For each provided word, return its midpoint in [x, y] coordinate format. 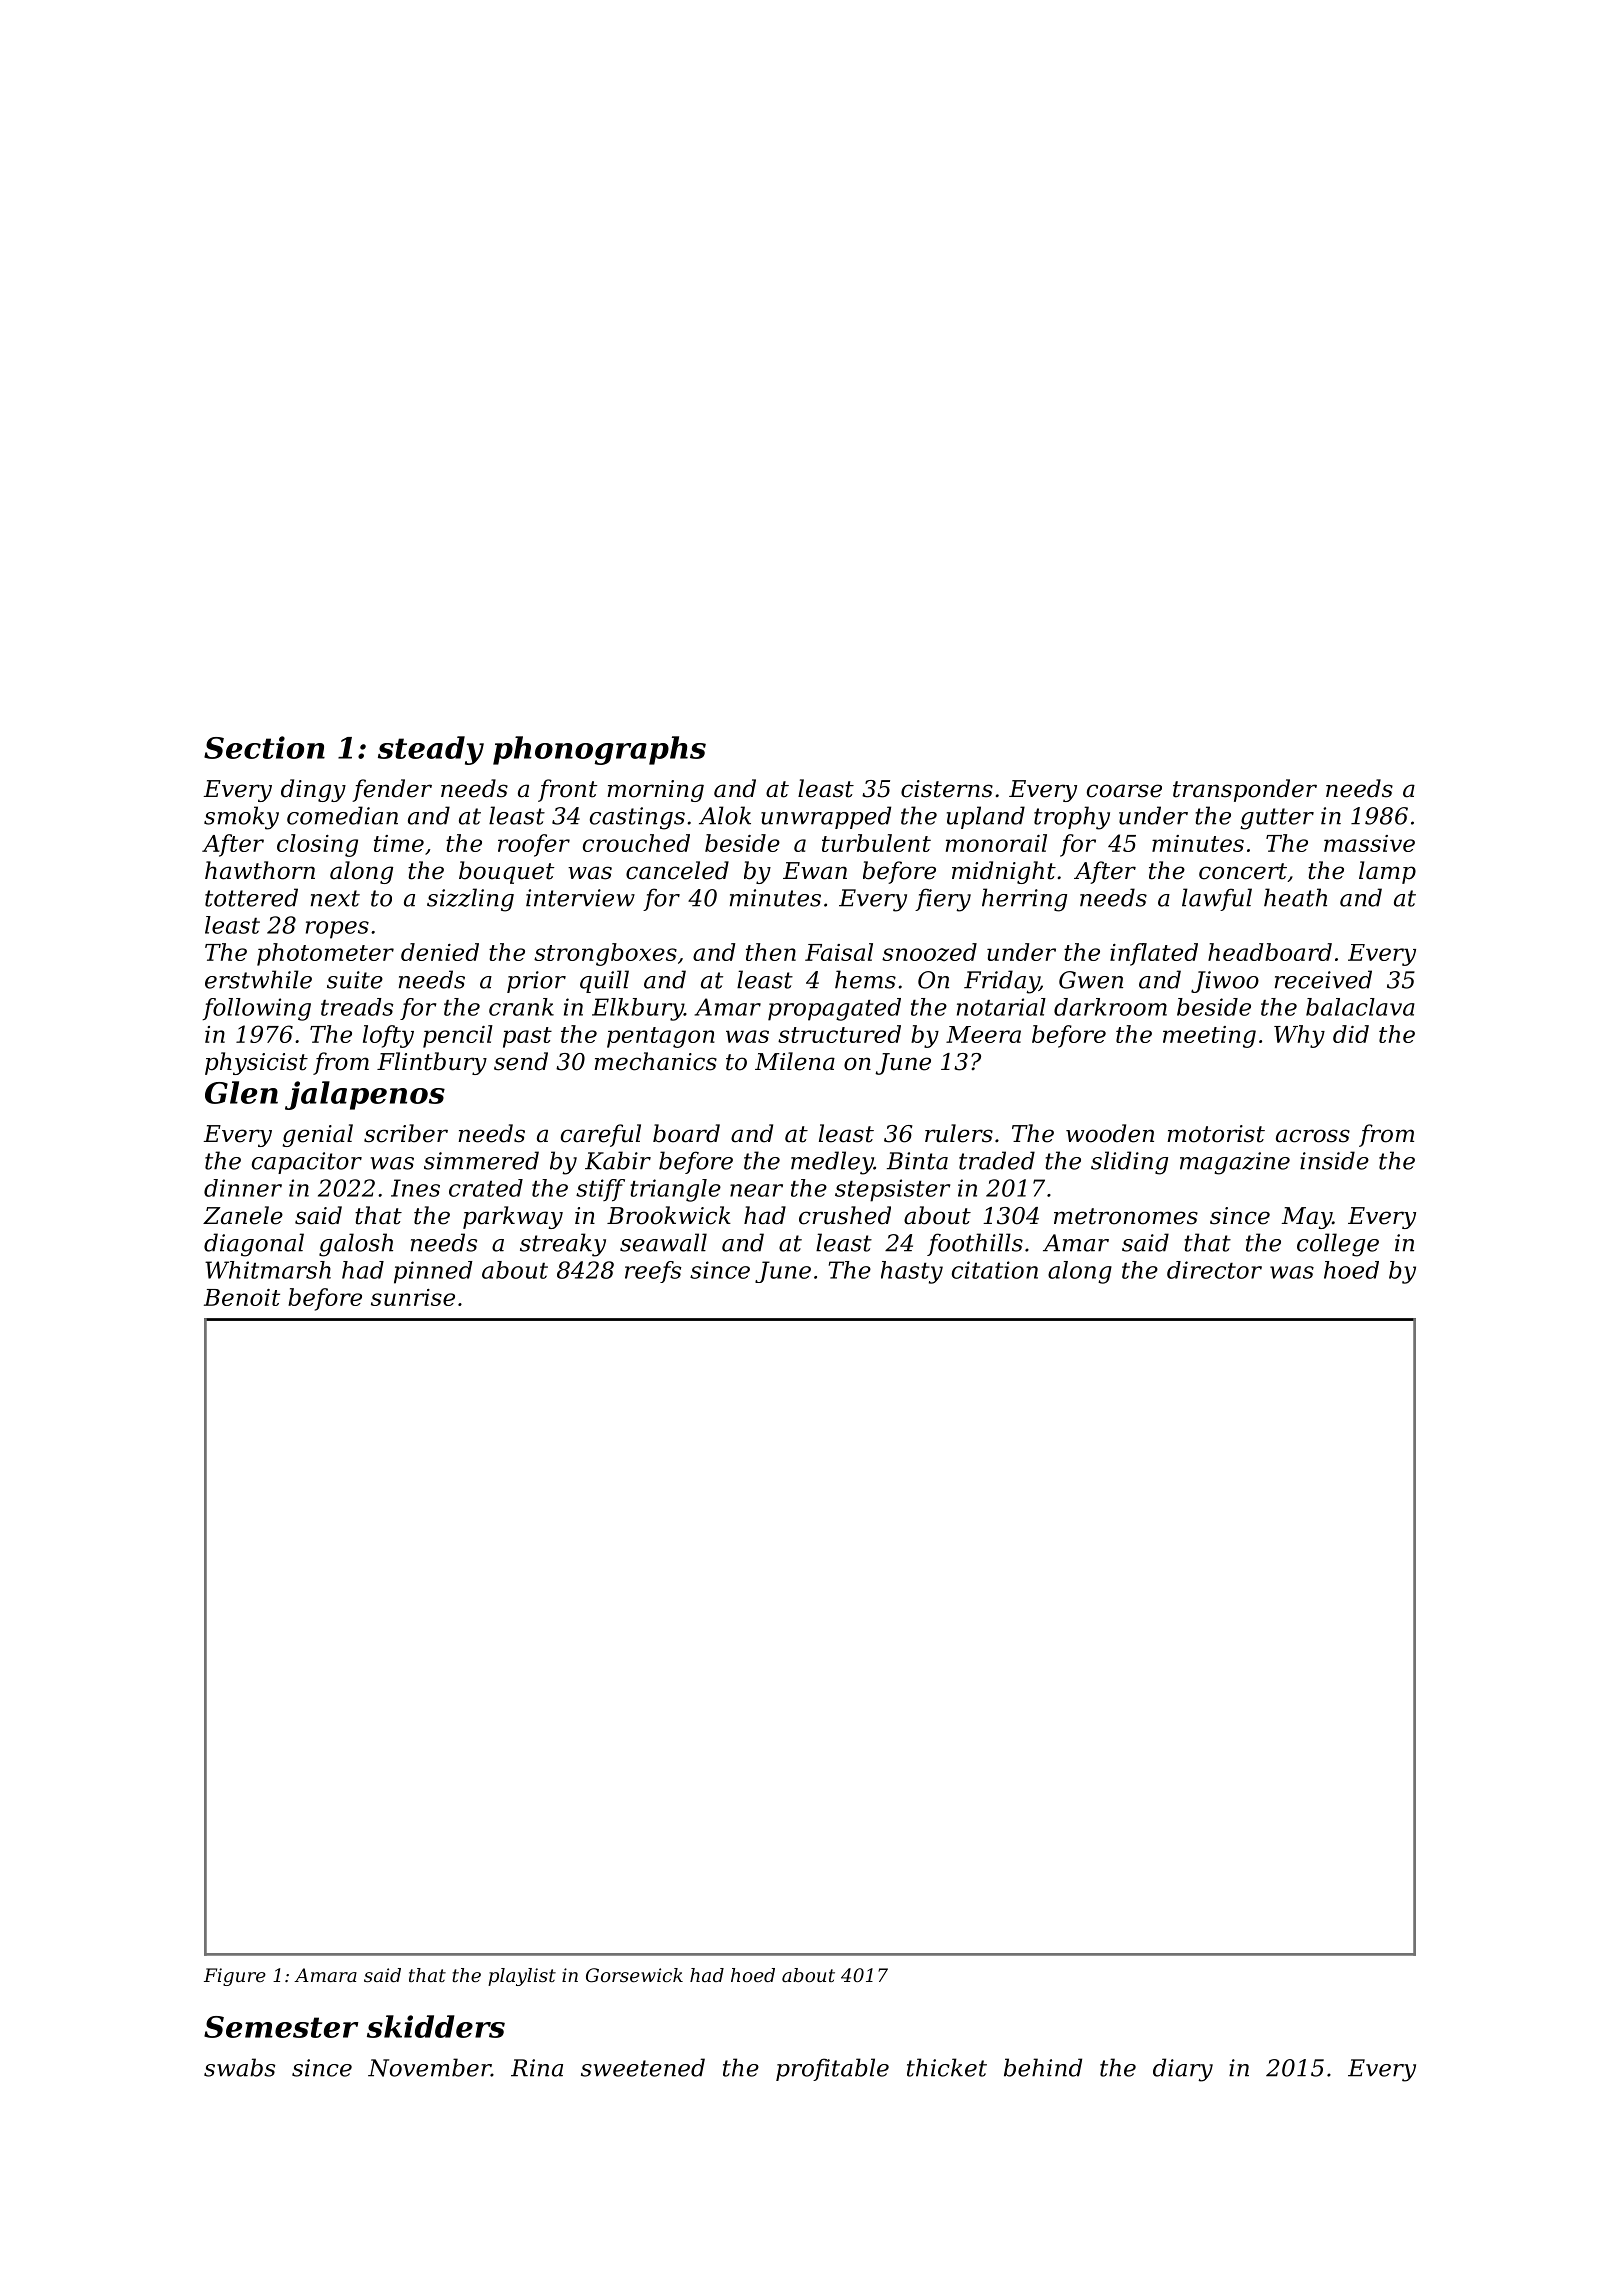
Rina [537, 2068]
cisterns [947, 789]
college [1338, 1245]
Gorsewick [634, 1975]
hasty [912, 1272]
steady [431, 750]
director [1214, 1270]
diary [1183, 2070]
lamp [1387, 872]
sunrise [413, 1297]
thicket [947, 2067]
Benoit [242, 1297]
